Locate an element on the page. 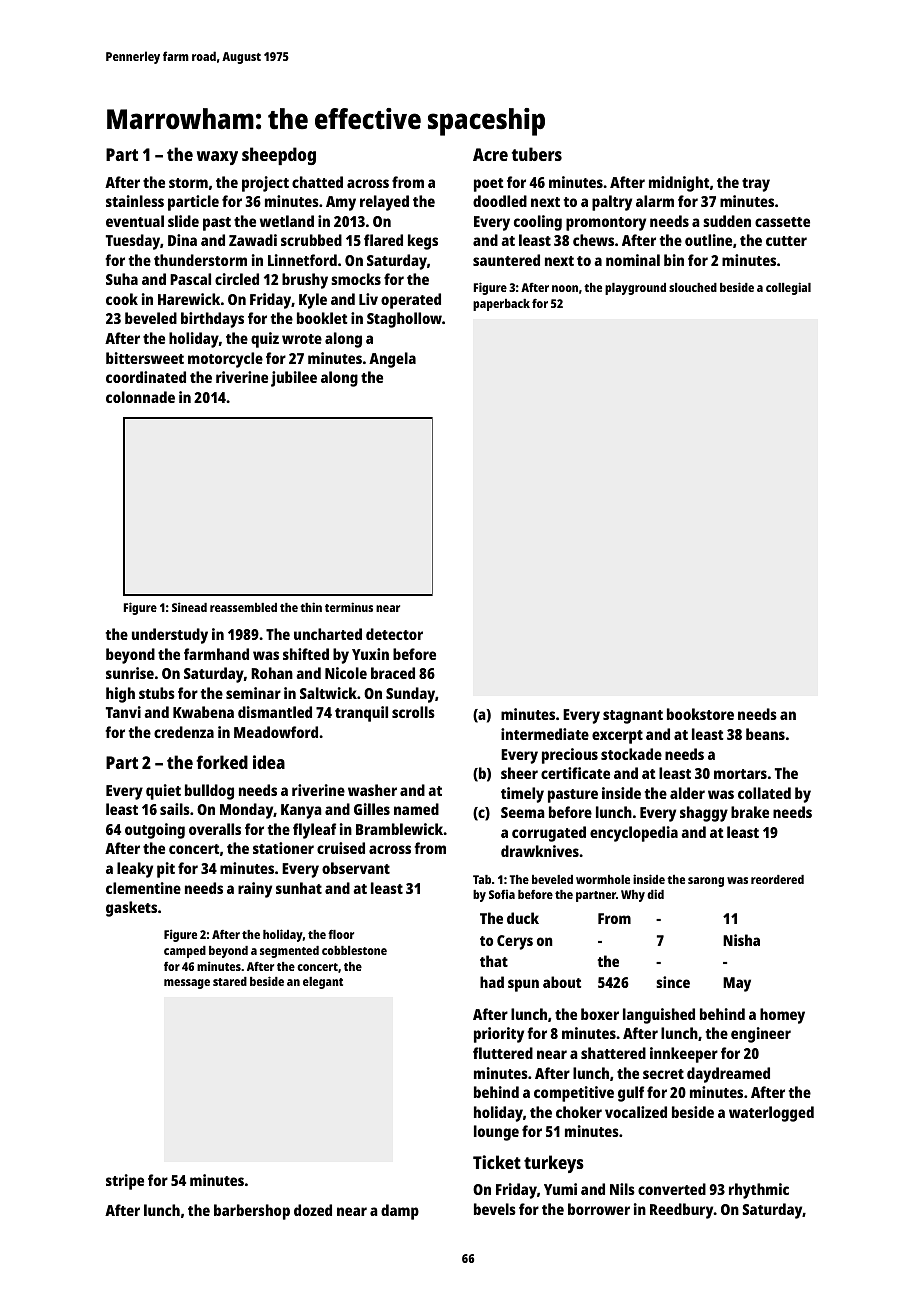 The height and width of the image is (1308, 924). fluttered is located at coordinates (503, 1053).
